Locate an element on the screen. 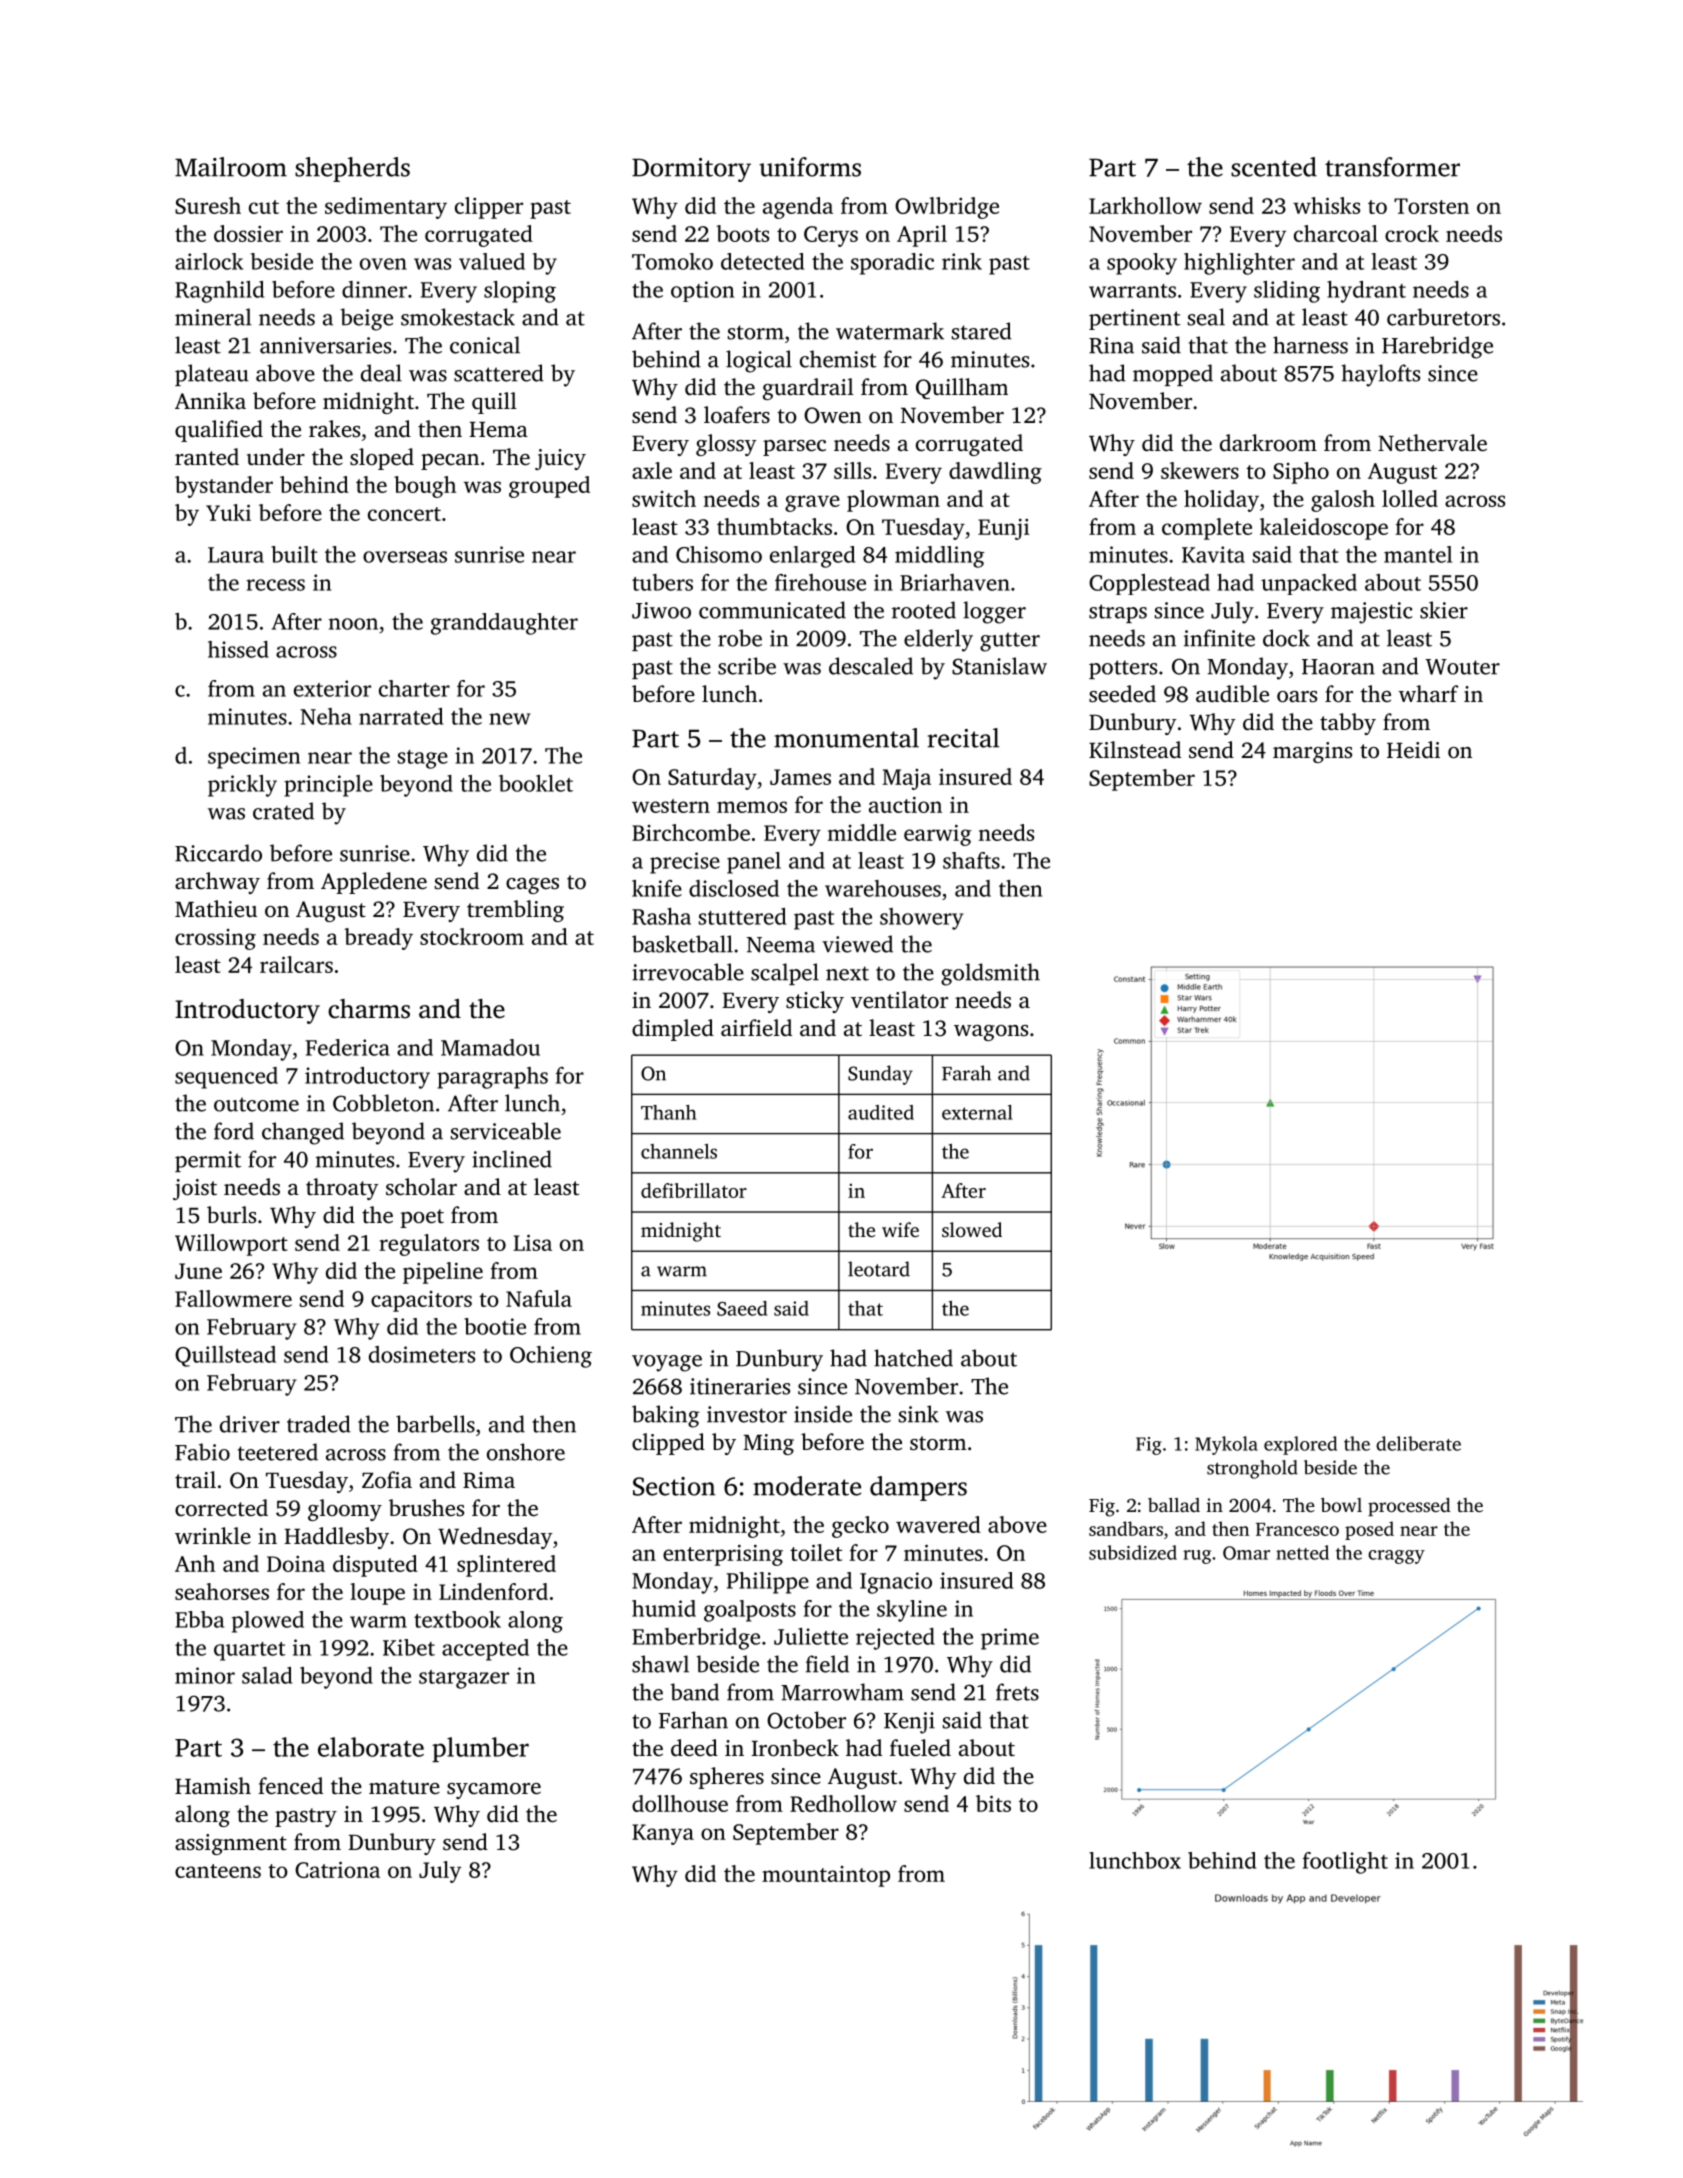  external is located at coordinates (977, 1112).
